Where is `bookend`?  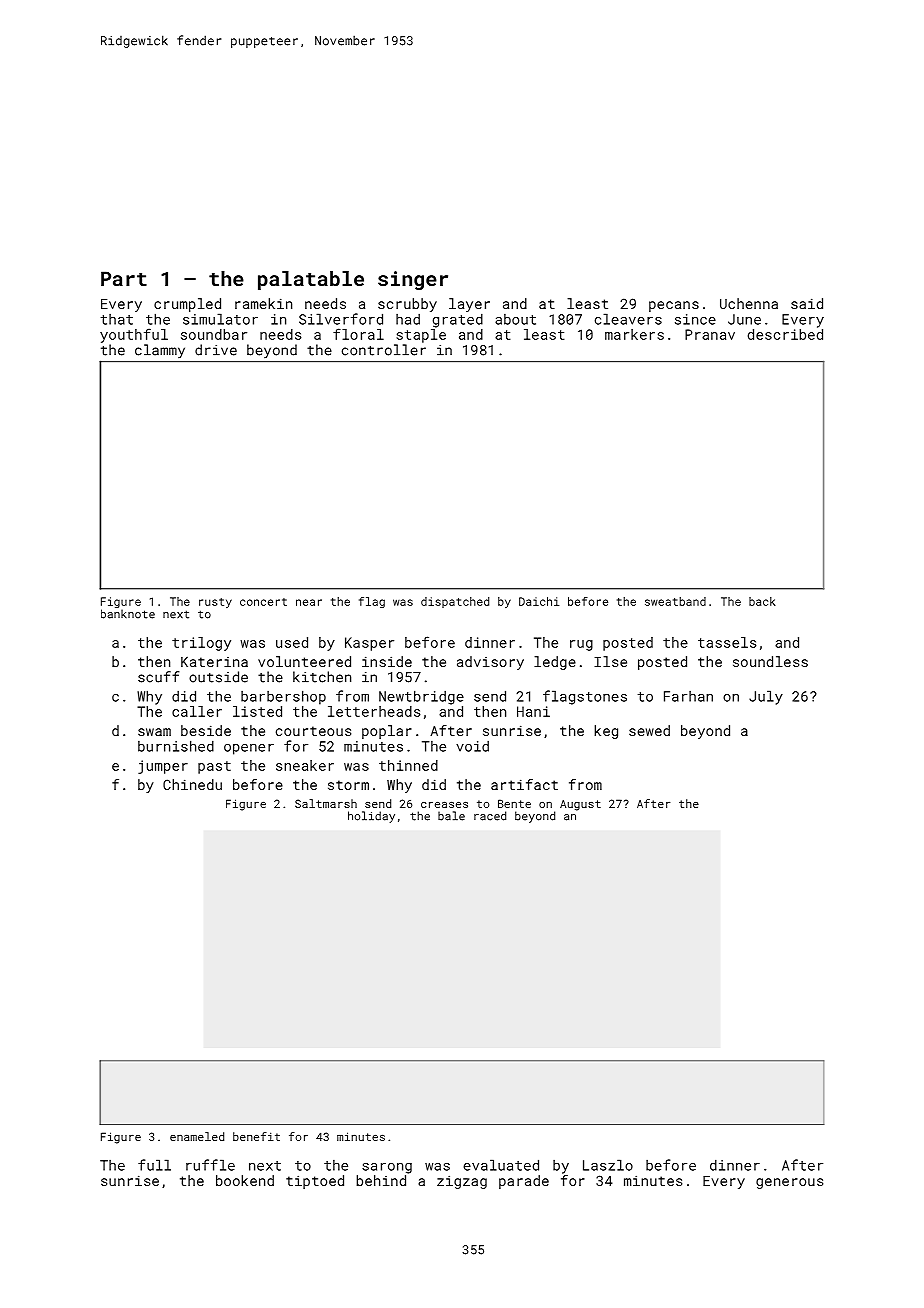
bookend is located at coordinates (245, 1180).
